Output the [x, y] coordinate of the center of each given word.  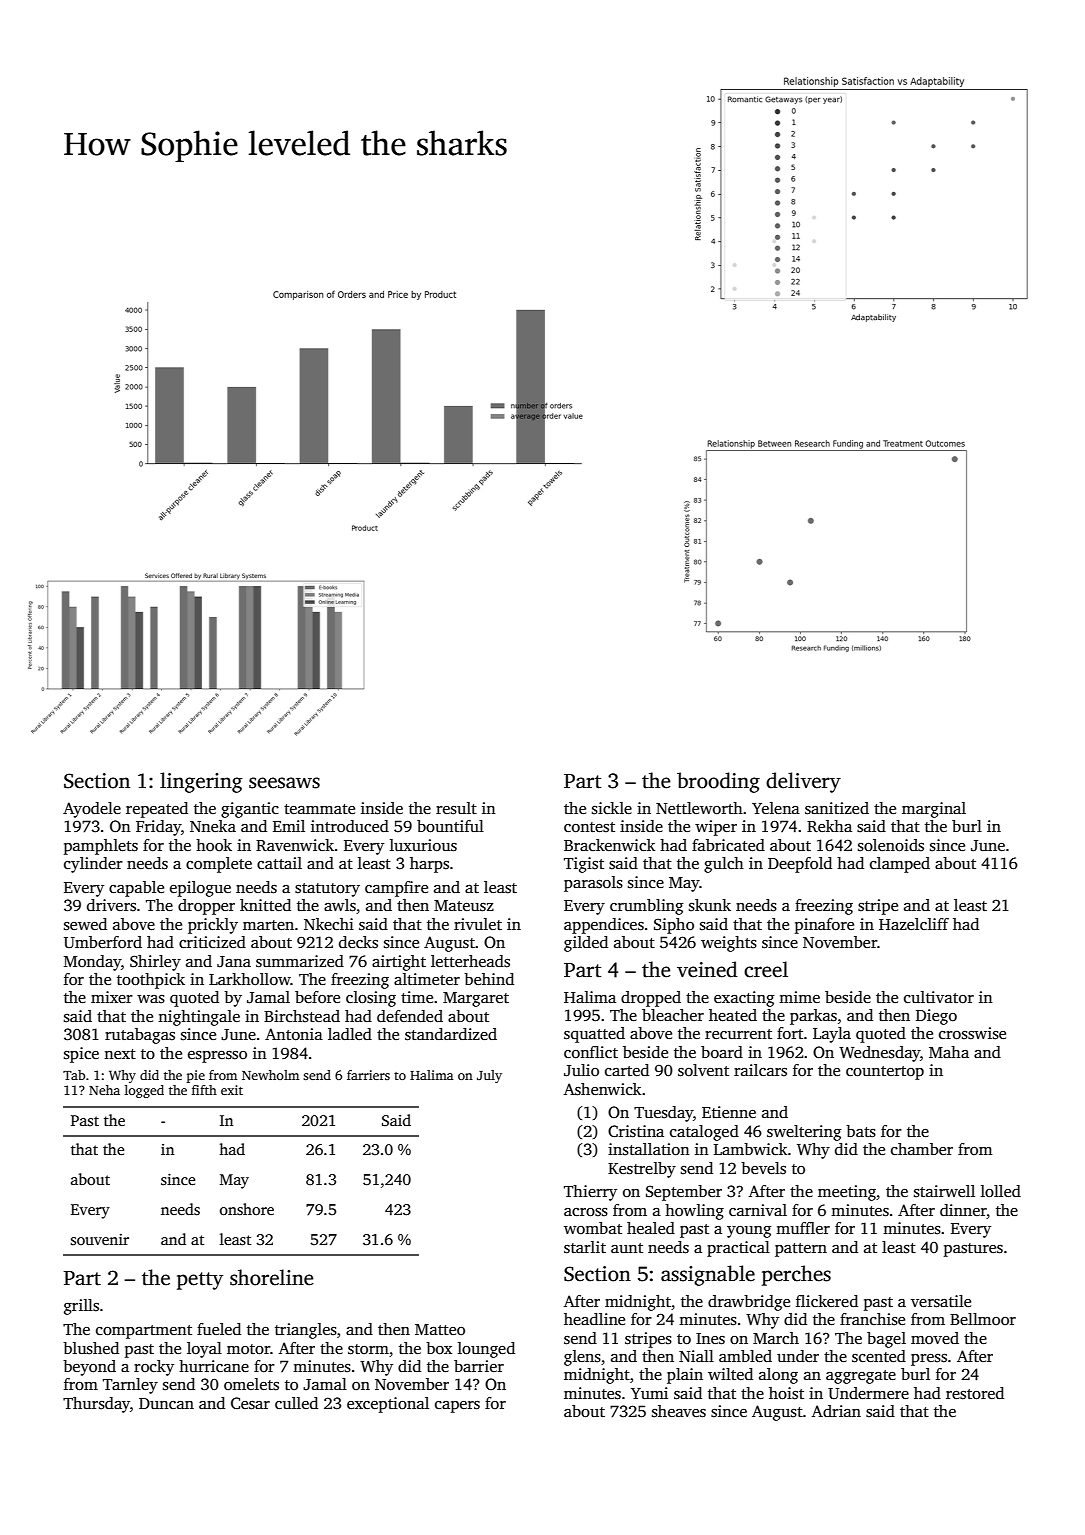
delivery [803, 782]
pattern [801, 1250]
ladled [350, 1034]
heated [733, 1015]
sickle [612, 808]
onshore [247, 1209]
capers [457, 1407]
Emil [289, 826]
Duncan [166, 1403]
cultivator [939, 997]
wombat [593, 1228]
